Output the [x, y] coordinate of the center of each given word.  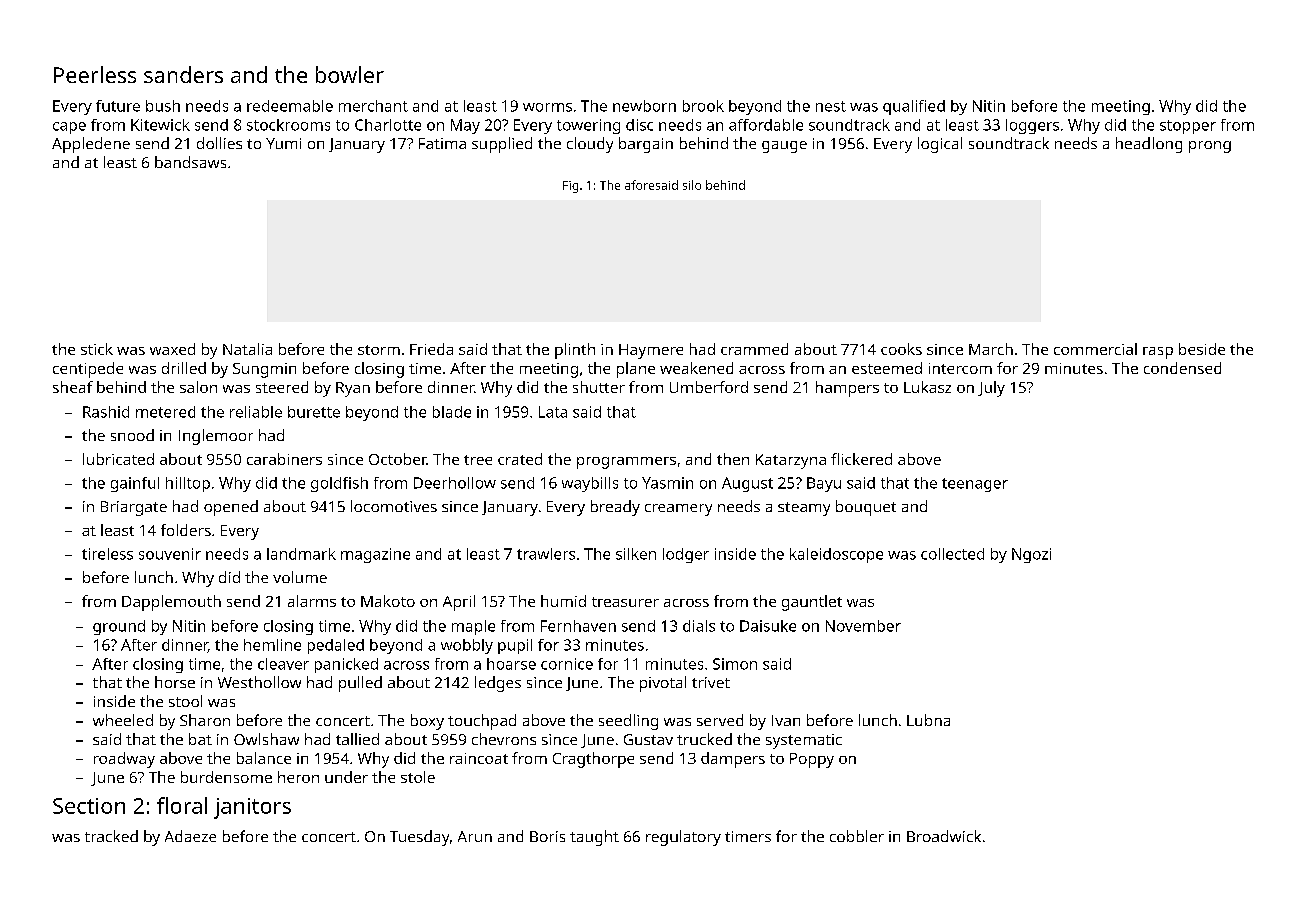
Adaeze [190, 836]
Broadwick [944, 836]
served [720, 720]
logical [940, 145]
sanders [183, 74]
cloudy [590, 145]
